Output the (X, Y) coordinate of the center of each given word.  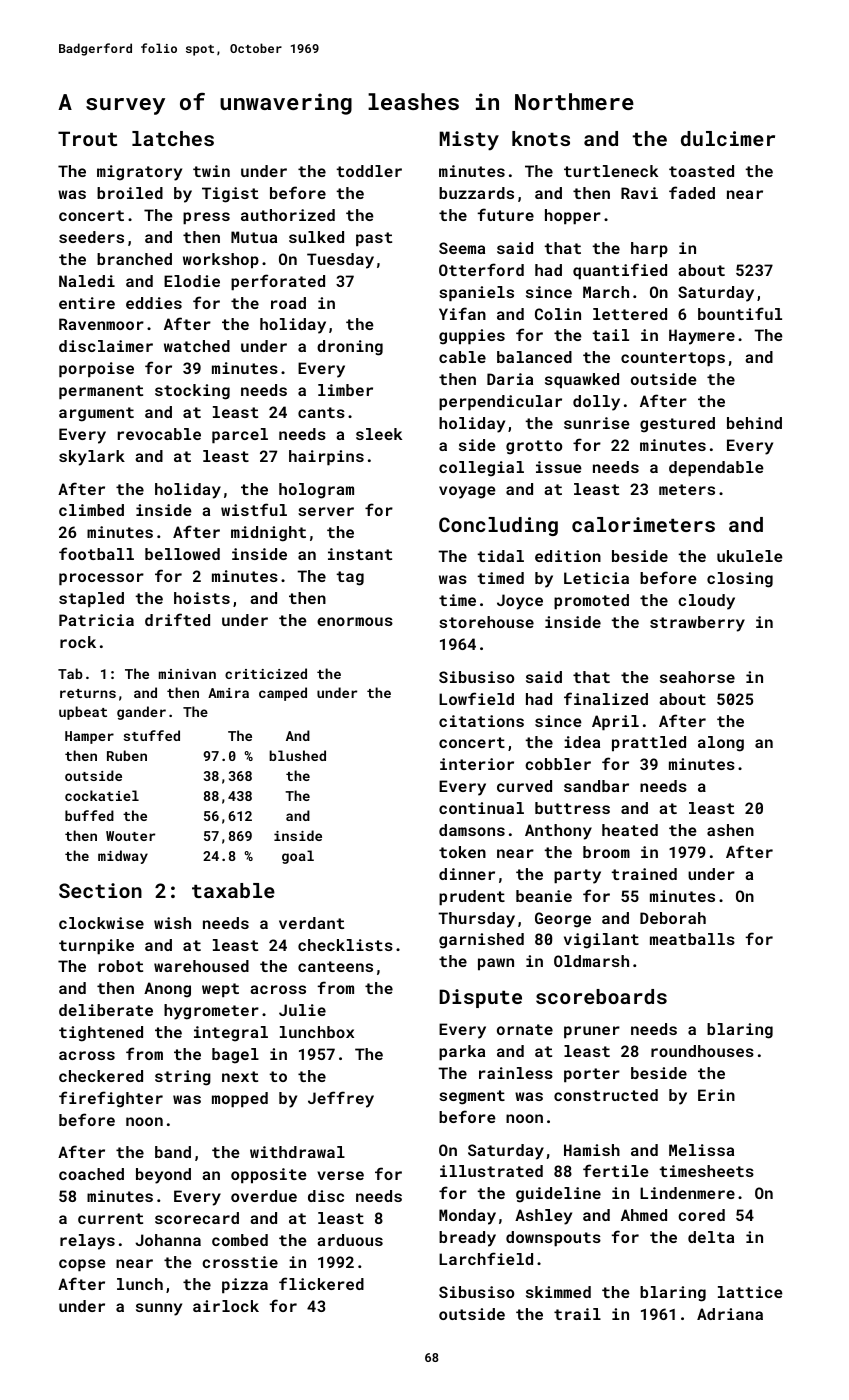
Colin (558, 314)
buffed (89, 815)
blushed (297, 755)
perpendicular (500, 402)
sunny (159, 1309)
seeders (91, 237)
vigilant (601, 941)
